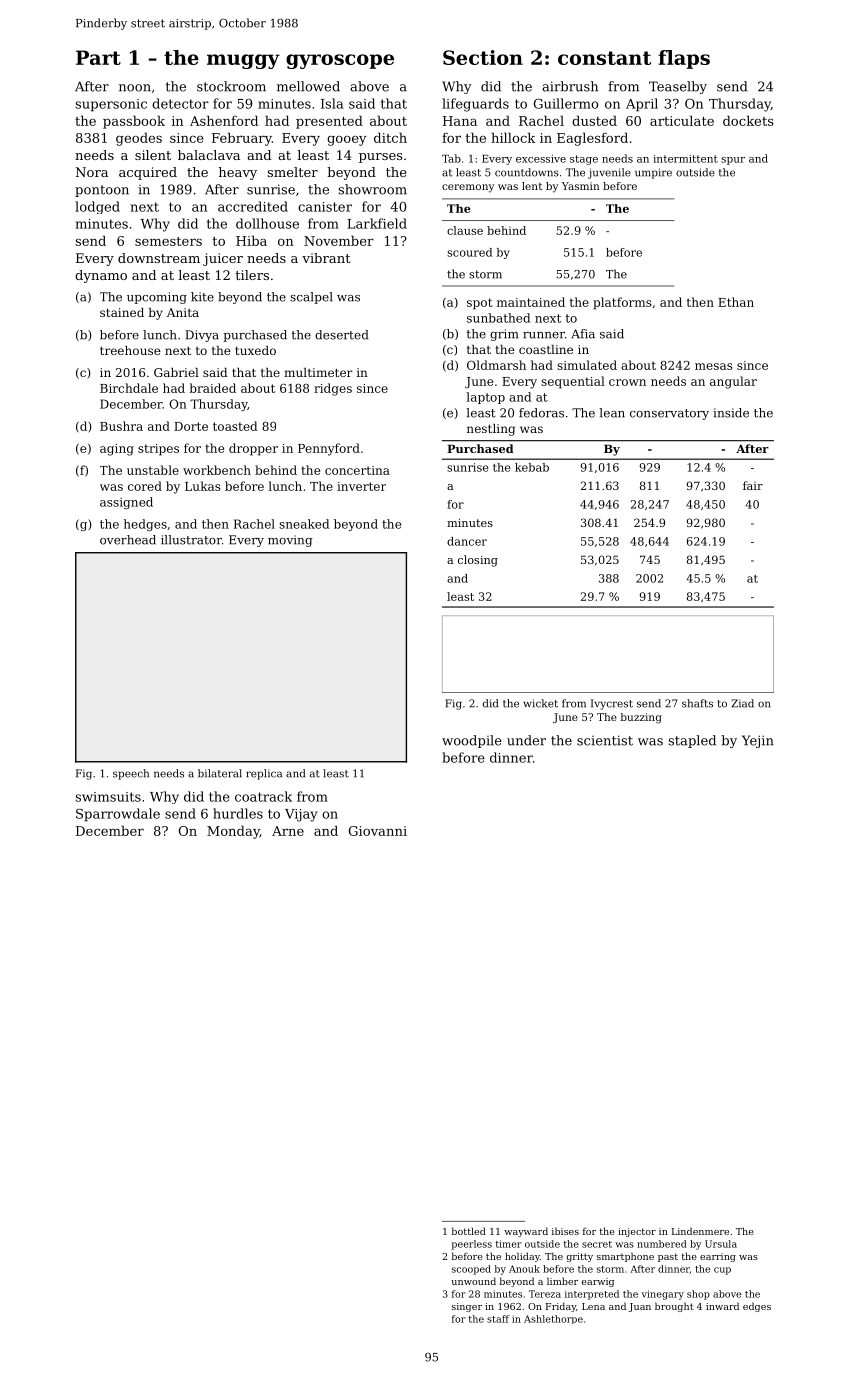 The width and height of the image is (849, 1400). I want to click on Yasmin, so click(581, 186).
